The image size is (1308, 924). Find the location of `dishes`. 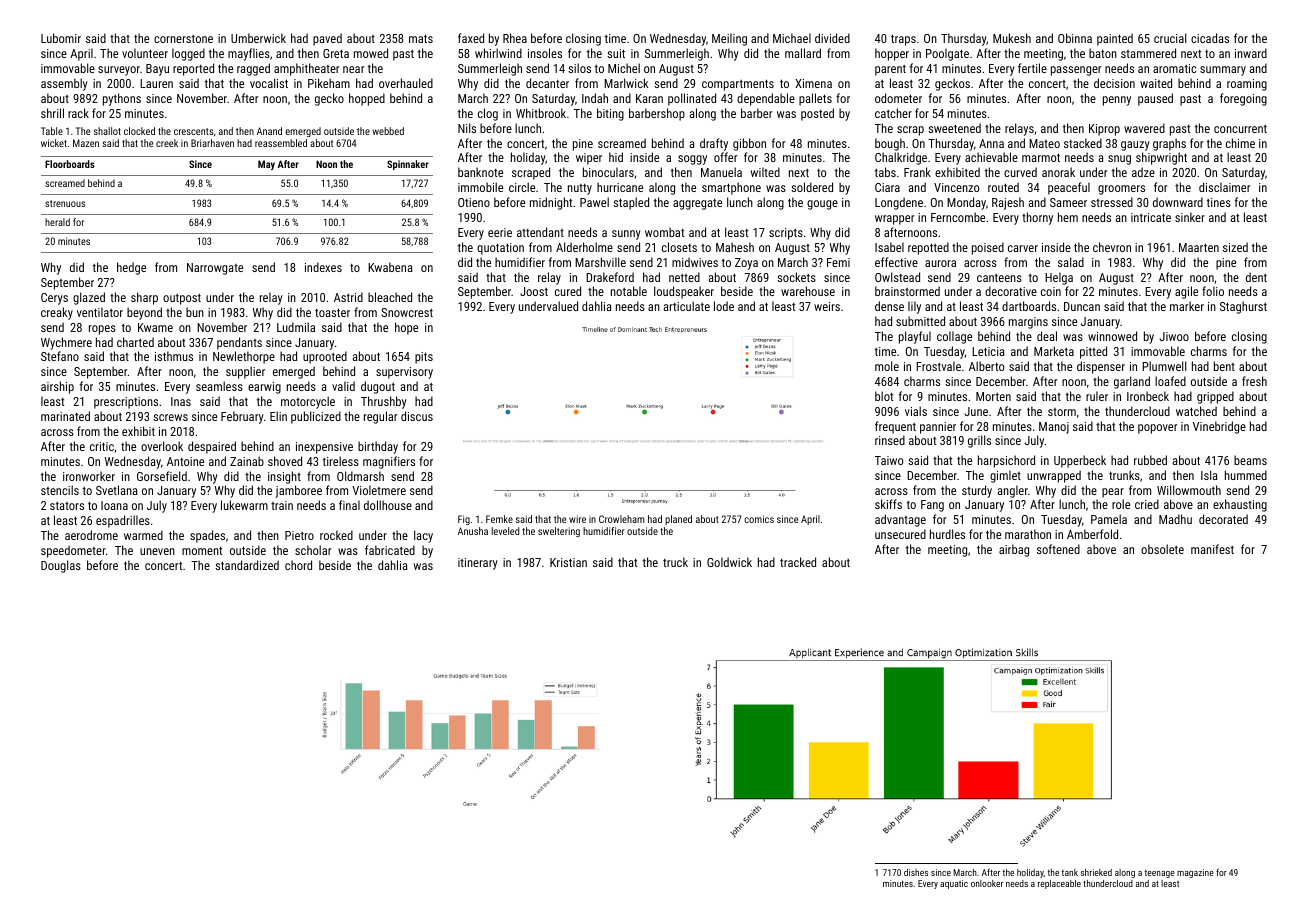

dishes is located at coordinates (916, 872).
